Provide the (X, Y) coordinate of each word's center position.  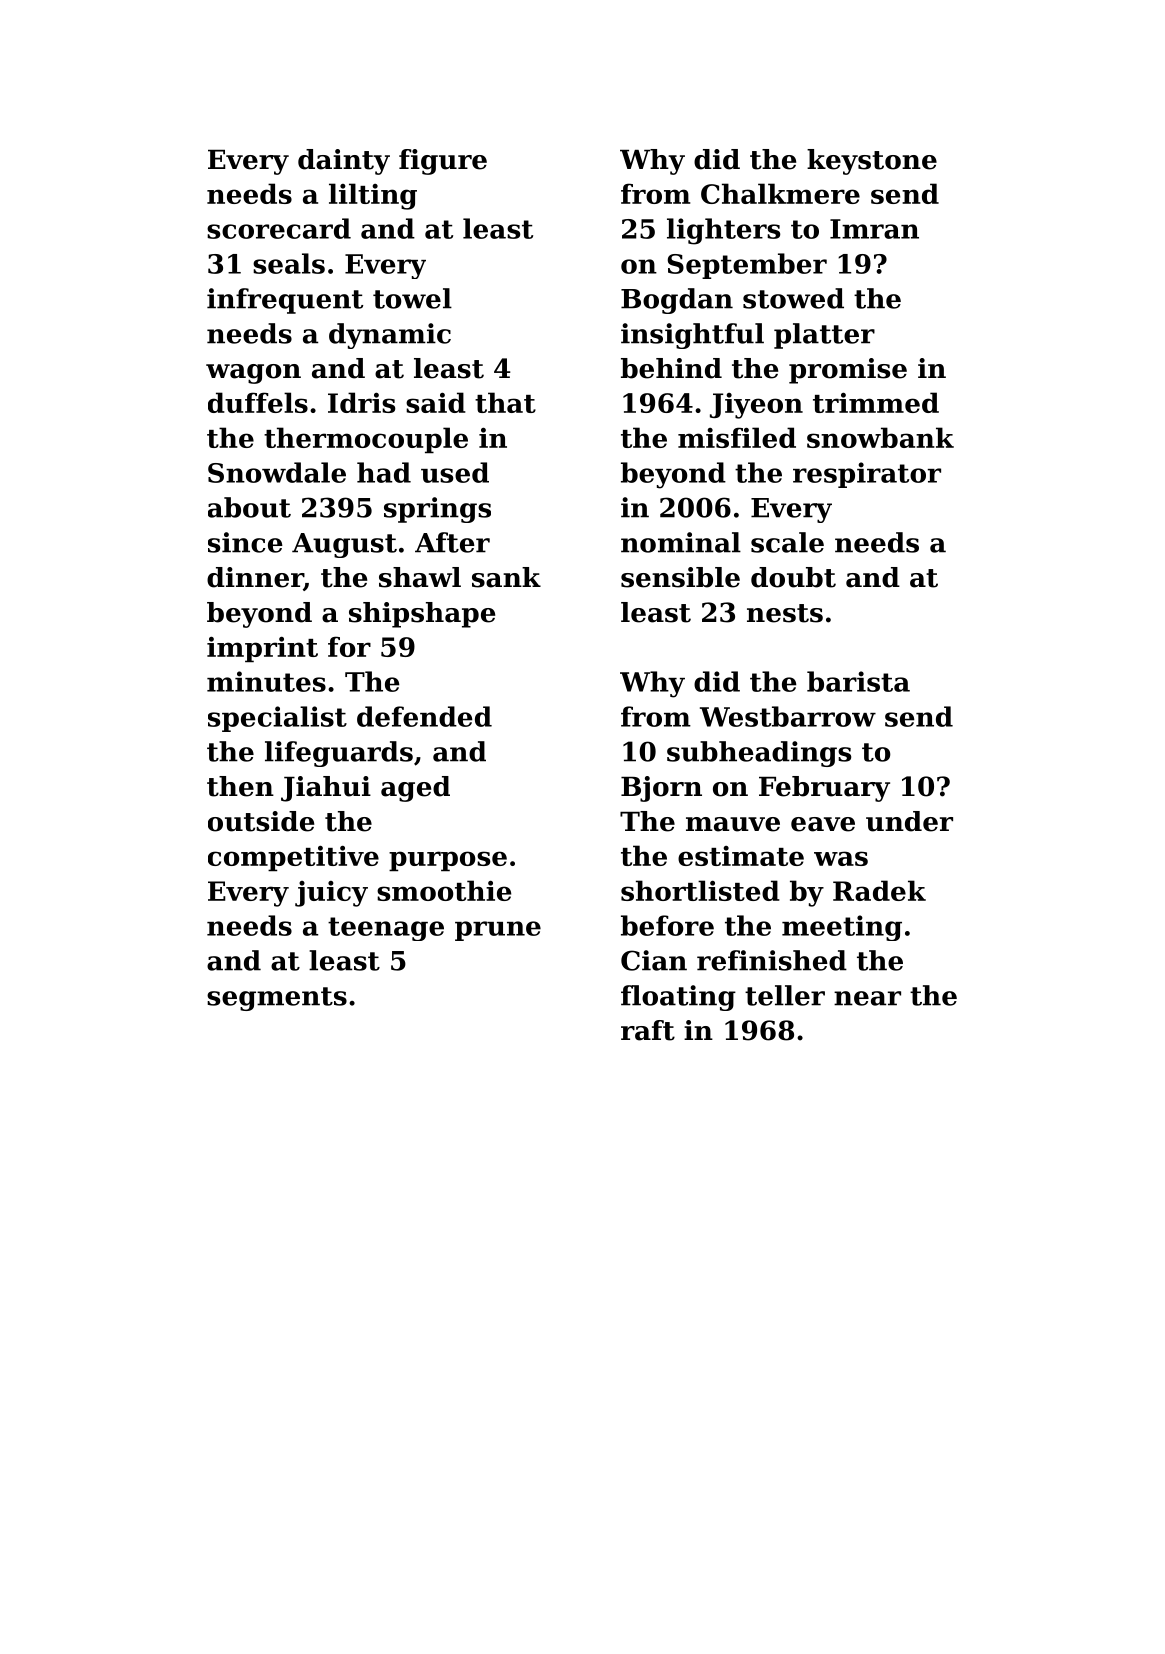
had (384, 472)
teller (785, 995)
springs (437, 510)
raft (648, 1030)
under (909, 821)
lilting (373, 196)
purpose (448, 861)
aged (415, 789)
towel (412, 298)
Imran (874, 229)
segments (277, 999)
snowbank (880, 437)
